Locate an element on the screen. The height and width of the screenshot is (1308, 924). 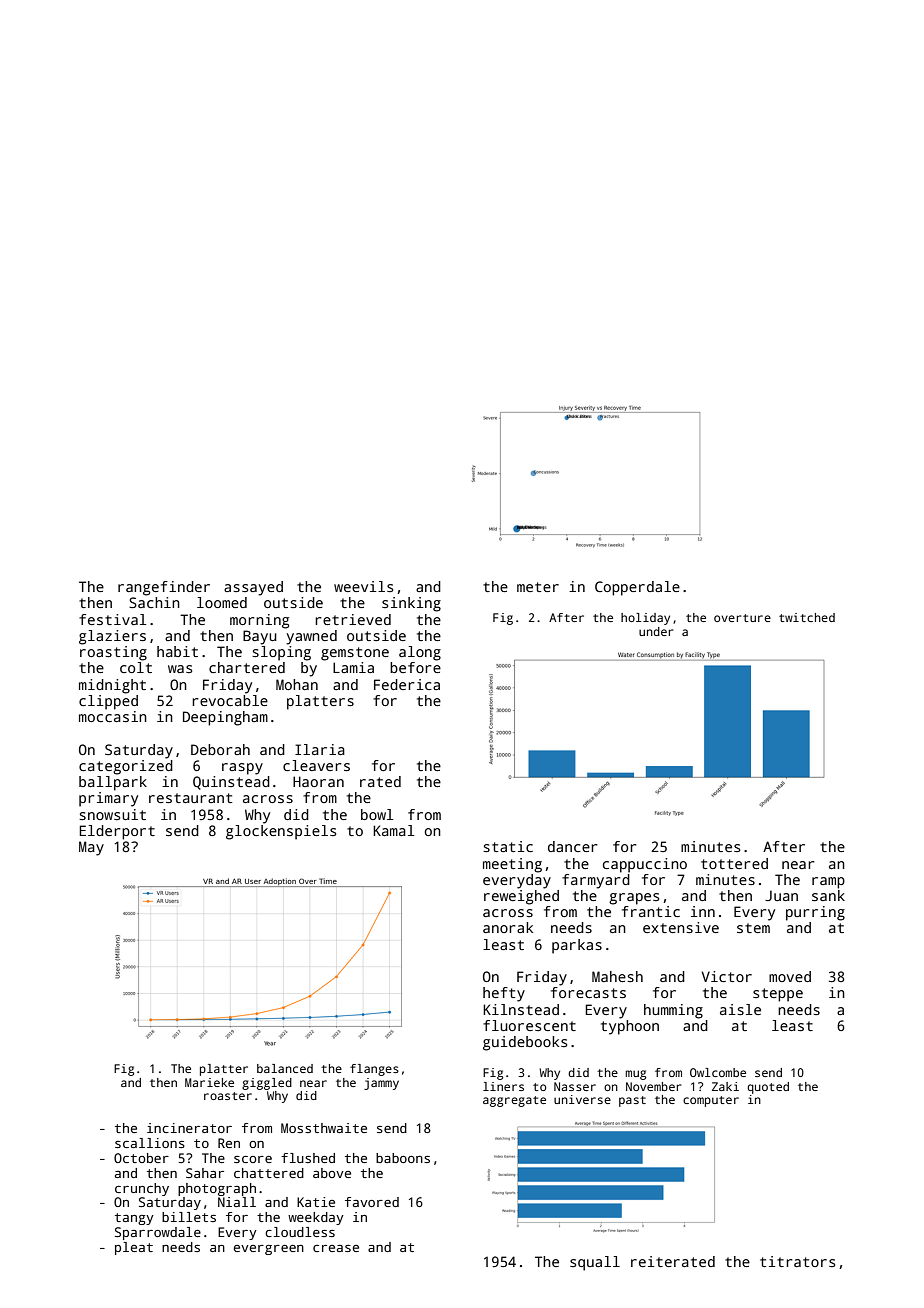
anorak is located at coordinates (508, 927).
